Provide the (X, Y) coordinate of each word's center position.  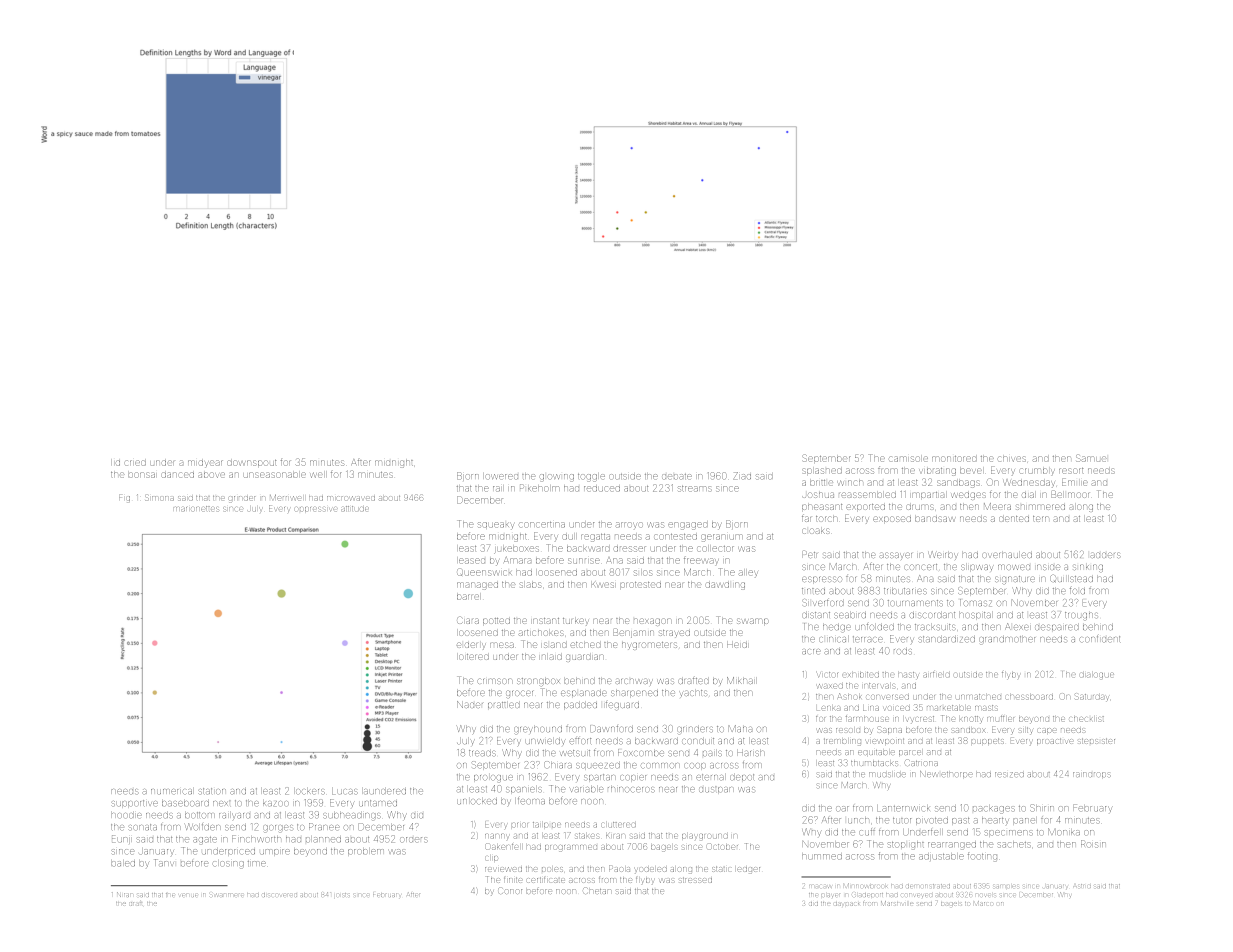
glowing (557, 477)
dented (1014, 519)
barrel (468, 597)
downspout (251, 463)
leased (472, 561)
